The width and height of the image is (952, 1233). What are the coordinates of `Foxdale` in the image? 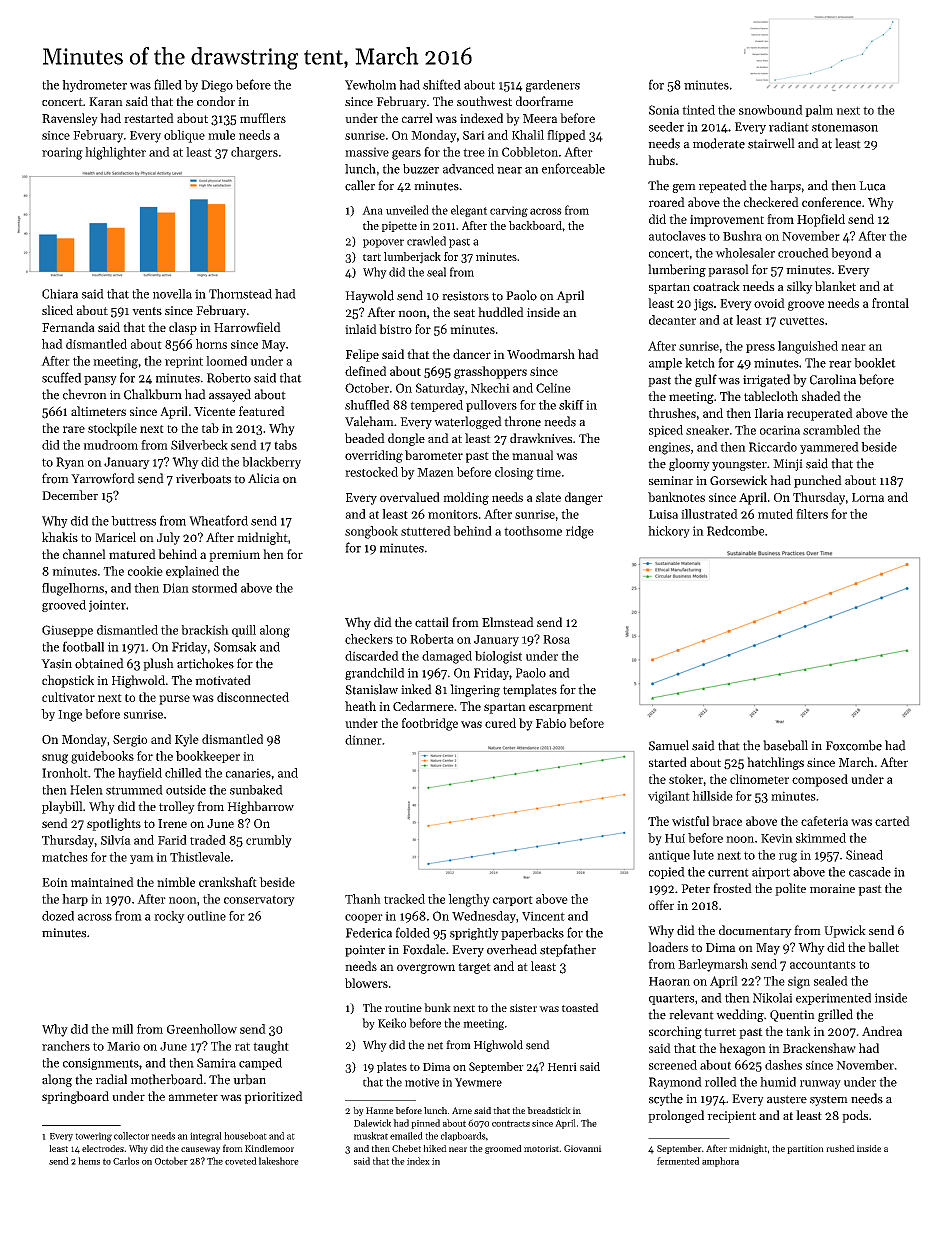 It's located at (424, 949).
